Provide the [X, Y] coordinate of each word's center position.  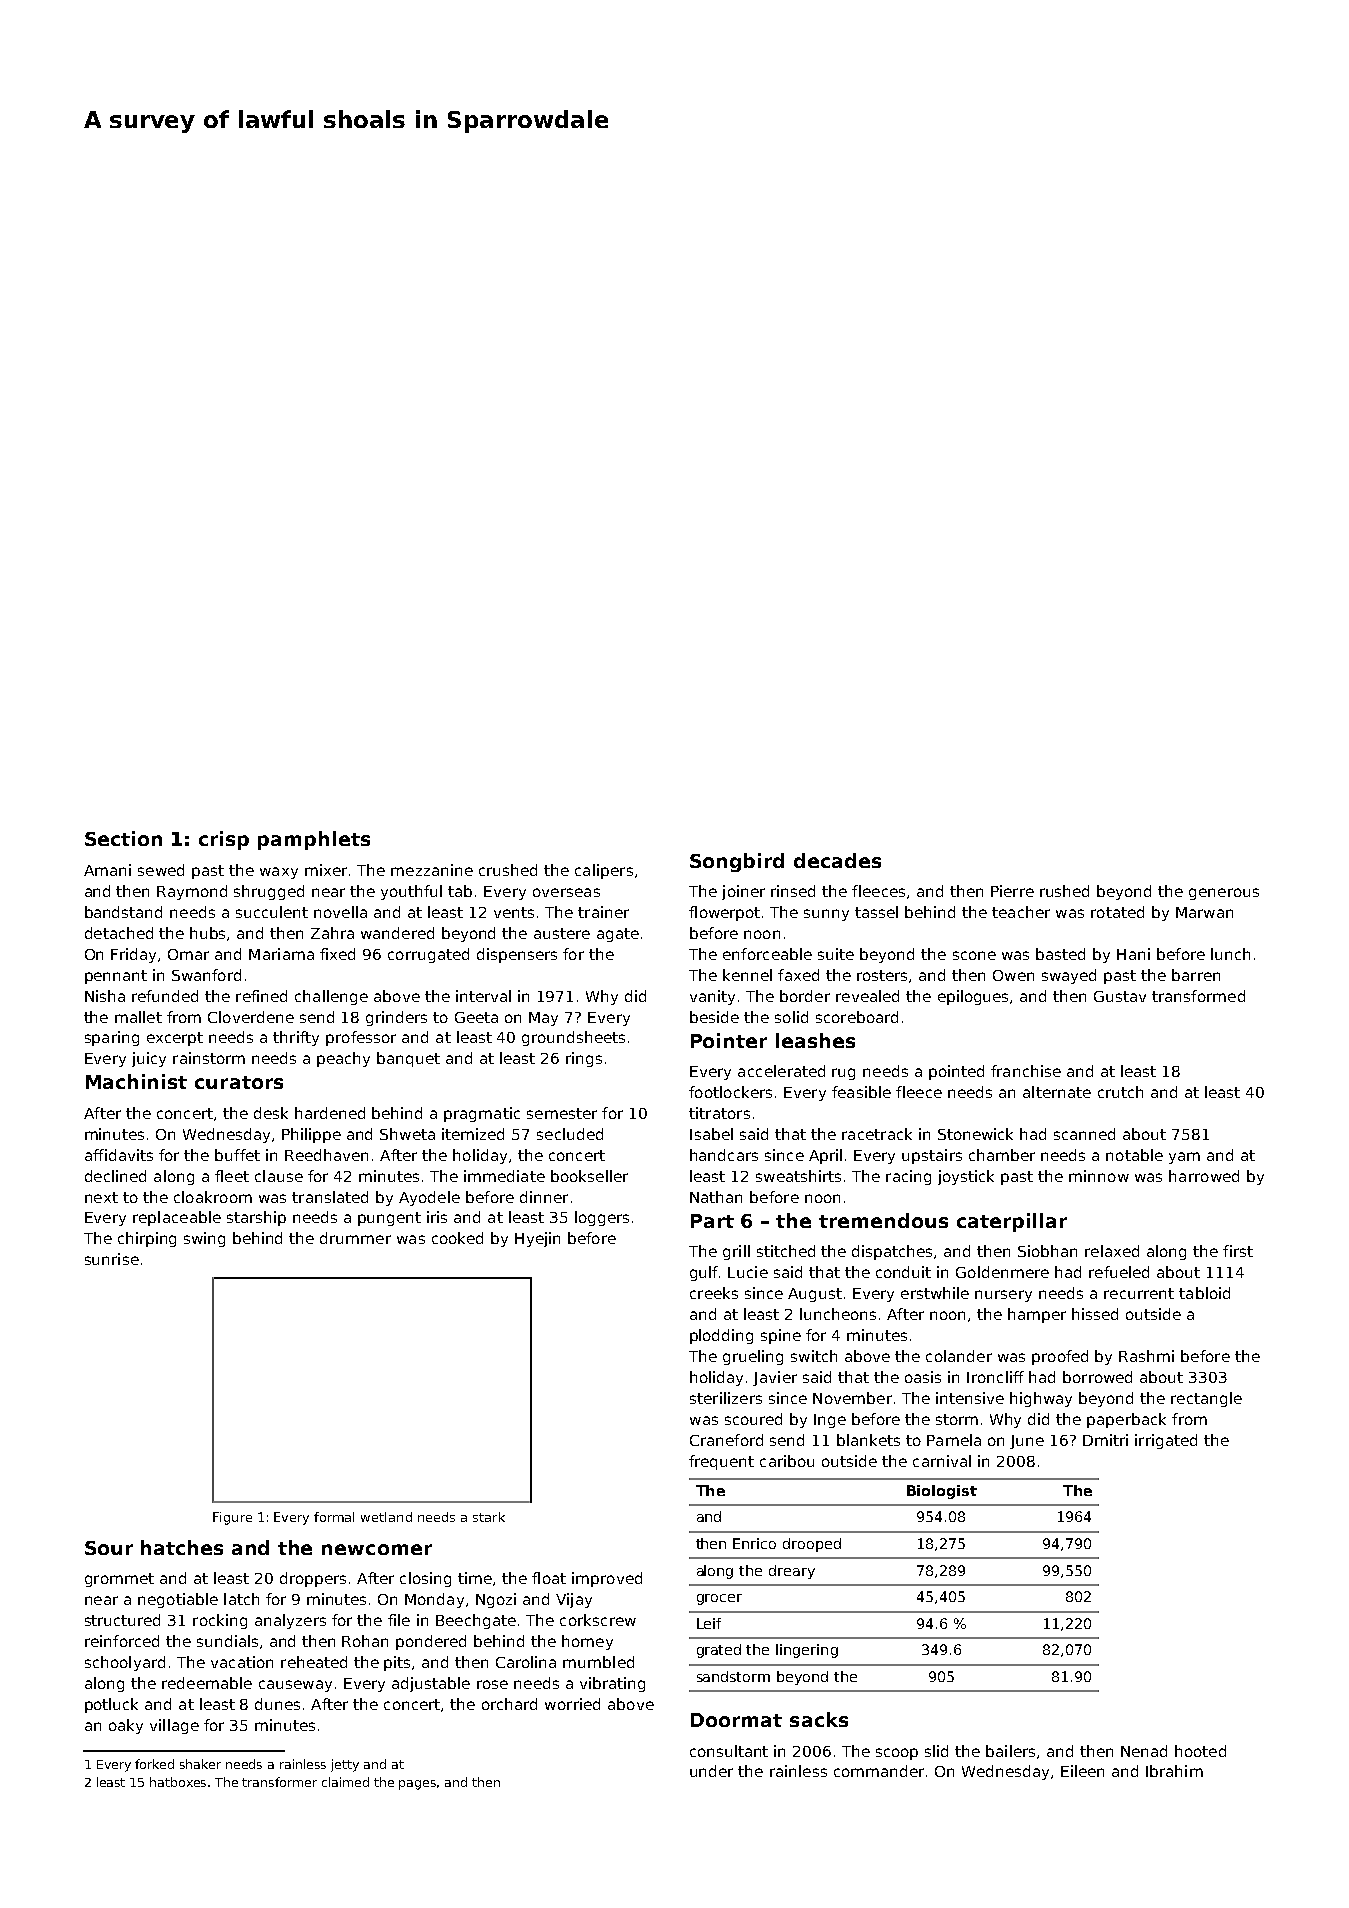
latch [241, 1599]
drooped [812, 1545]
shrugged [269, 892]
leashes [815, 1040]
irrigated [1166, 1441]
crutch [1120, 1092]
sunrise [112, 1259]
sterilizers [726, 1398]
